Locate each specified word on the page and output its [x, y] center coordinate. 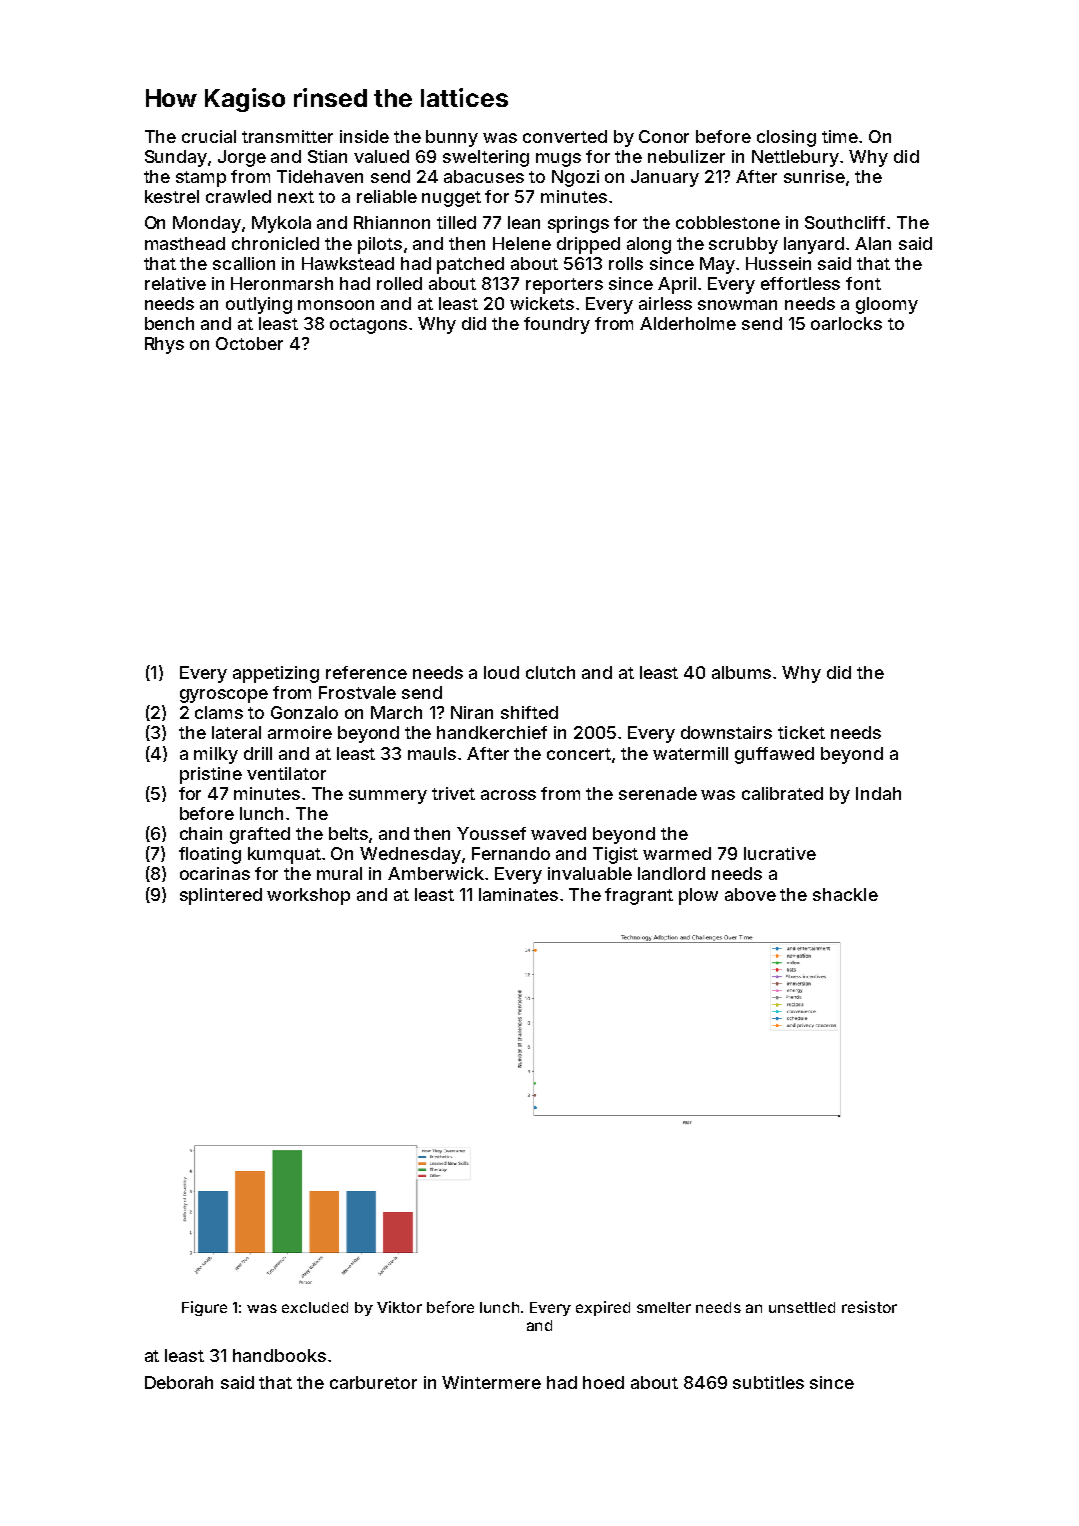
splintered [221, 896]
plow [698, 896]
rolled [399, 283]
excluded [315, 1307]
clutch [550, 672]
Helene [522, 243]
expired [603, 1308]
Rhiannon [392, 222]
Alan [873, 243]
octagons [368, 326]
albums [741, 672]
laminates [518, 894]
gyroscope [224, 696]
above [750, 894]
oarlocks [846, 323]
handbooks [279, 1355]
